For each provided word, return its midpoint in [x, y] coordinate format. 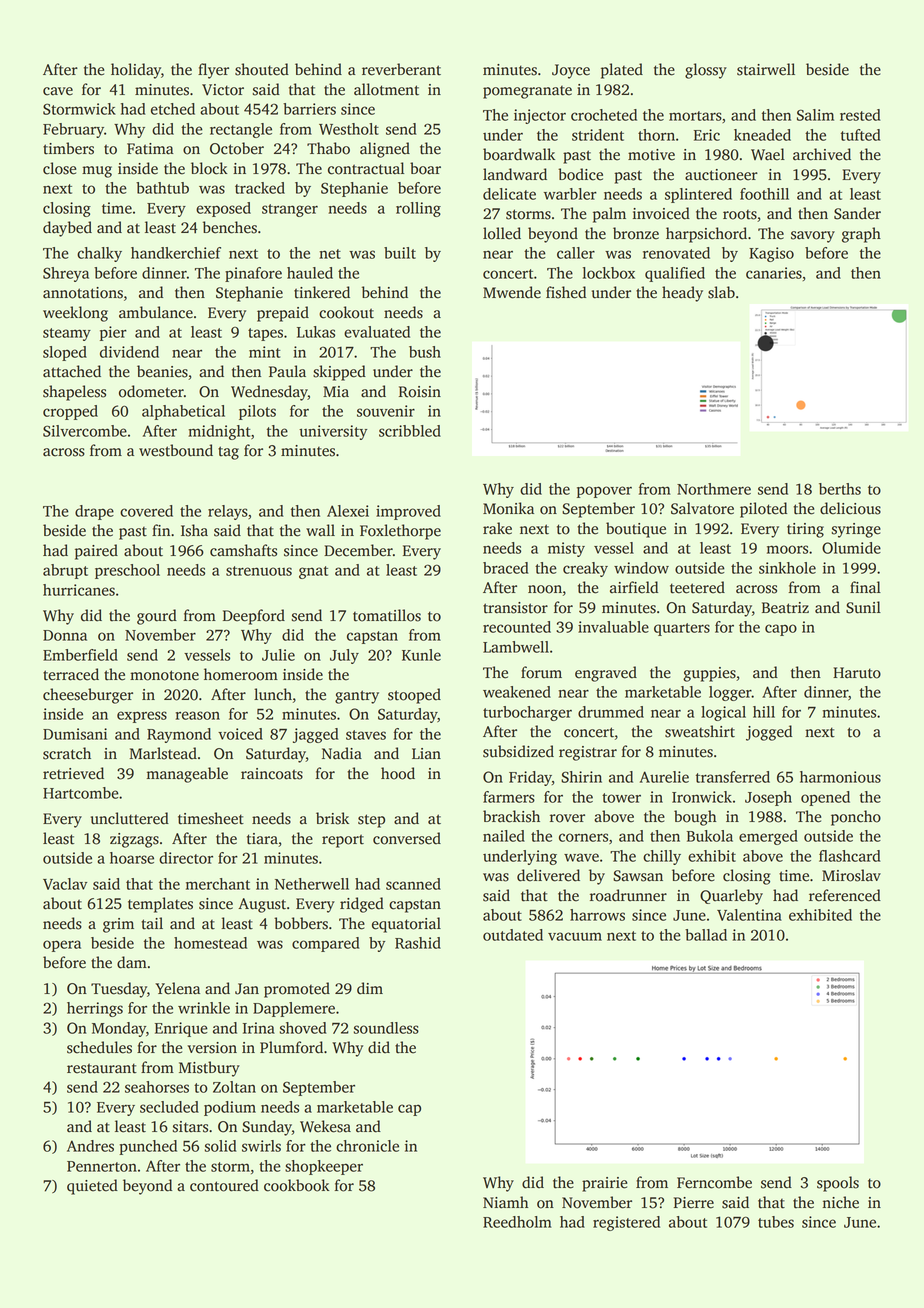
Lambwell [516, 647]
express [142, 717]
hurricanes [79, 590]
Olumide [851, 548]
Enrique [181, 1029]
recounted [517, 627]
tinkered [322, 292]
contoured [224, 1185]
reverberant [401, 69]
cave [58, 91]
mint [265, 352]
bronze [636, 233]
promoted [297, 990]
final [865, 587]
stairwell [766, 69]
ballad [706, 935]
